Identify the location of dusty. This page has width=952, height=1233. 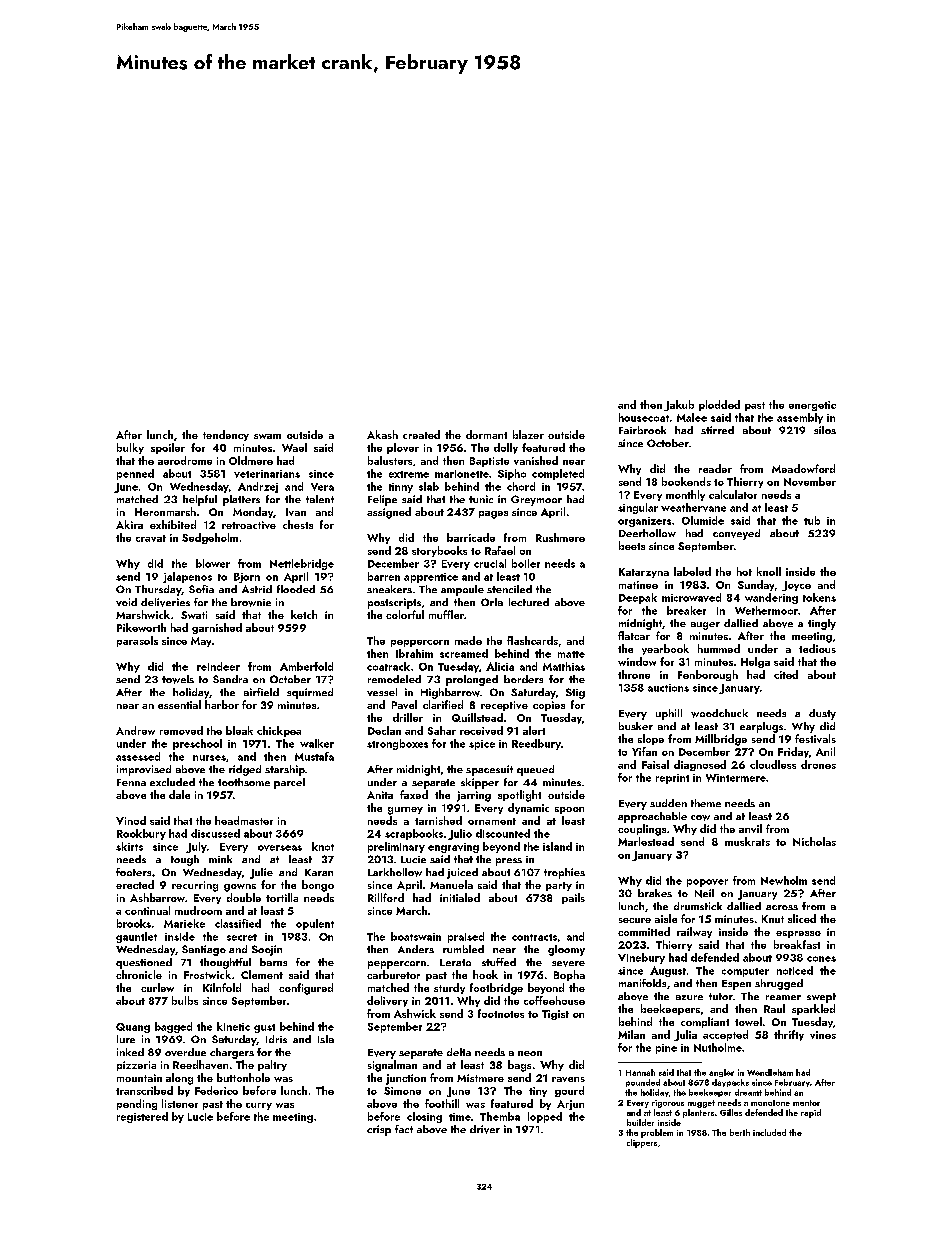
(822, 714).
